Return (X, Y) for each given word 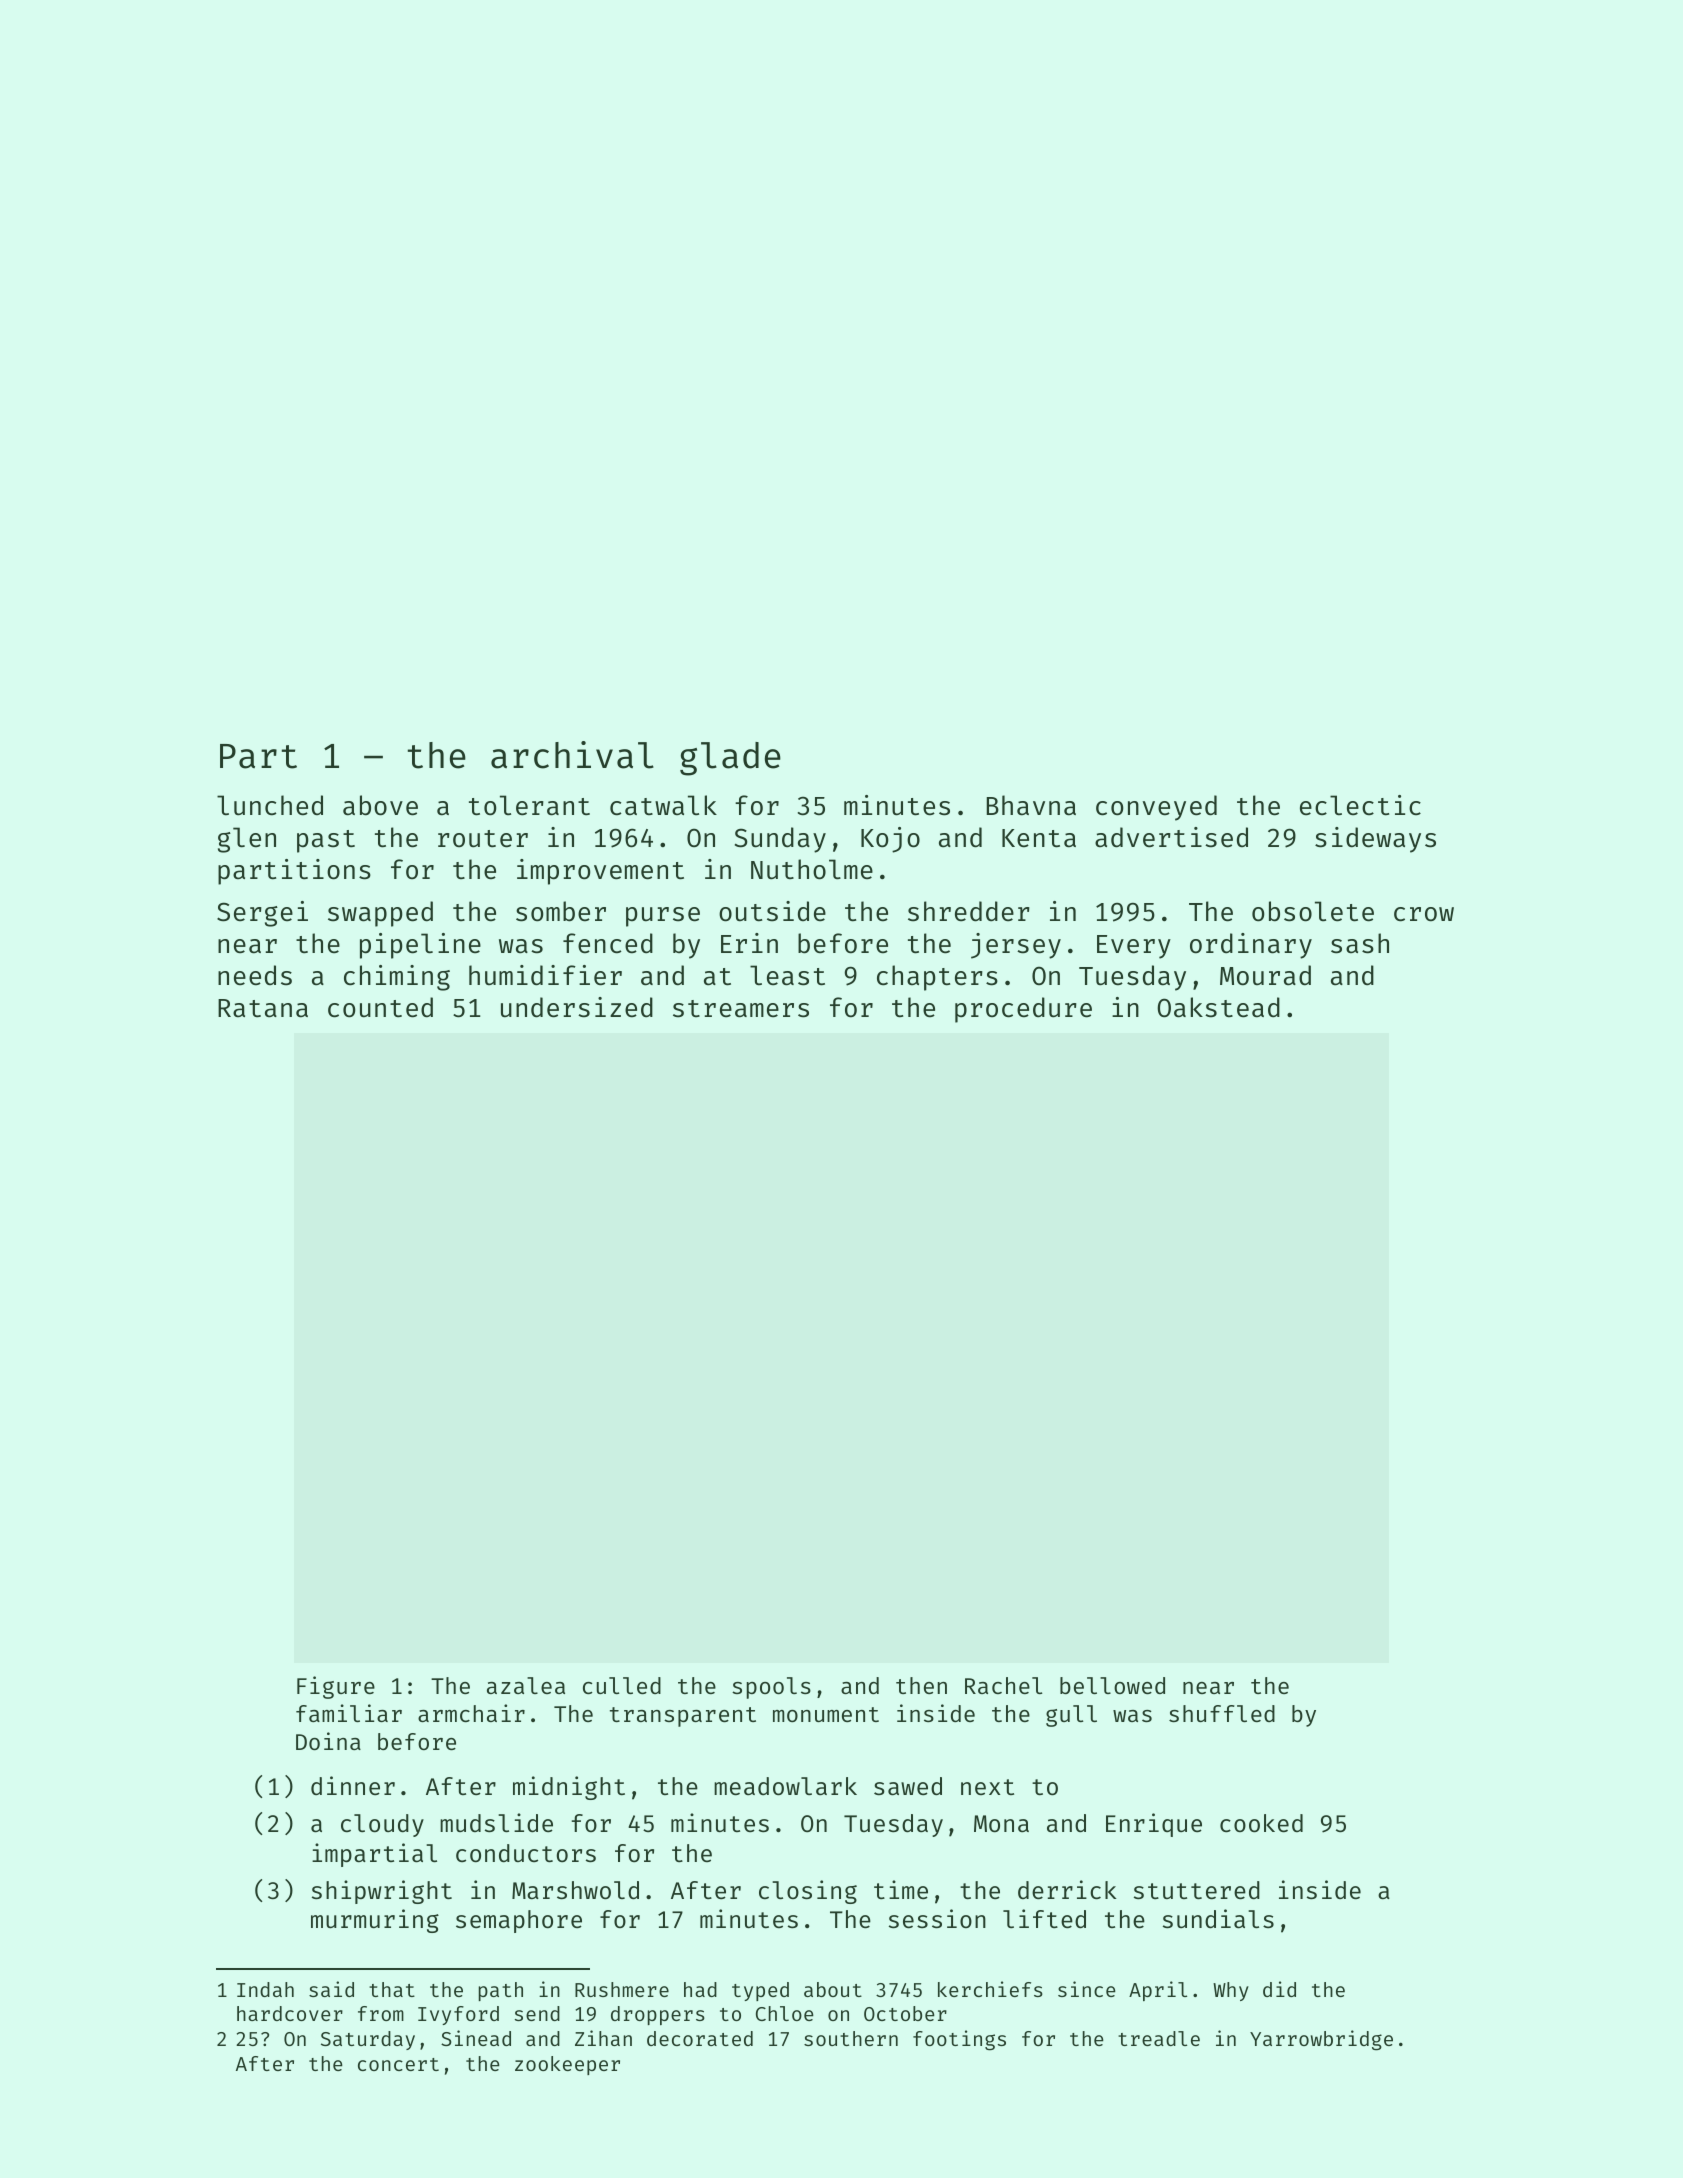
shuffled (1222, 1713)
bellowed (1112, 1685)
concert (398, 2064)
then (921, 1685)
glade (730, 759)
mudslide (496, 1822)
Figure (336, 1687)
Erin (749, 943)
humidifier (545, 975)
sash (1360, 943)
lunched (270, 805)
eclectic (1360, 805)
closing (808, 1892)
